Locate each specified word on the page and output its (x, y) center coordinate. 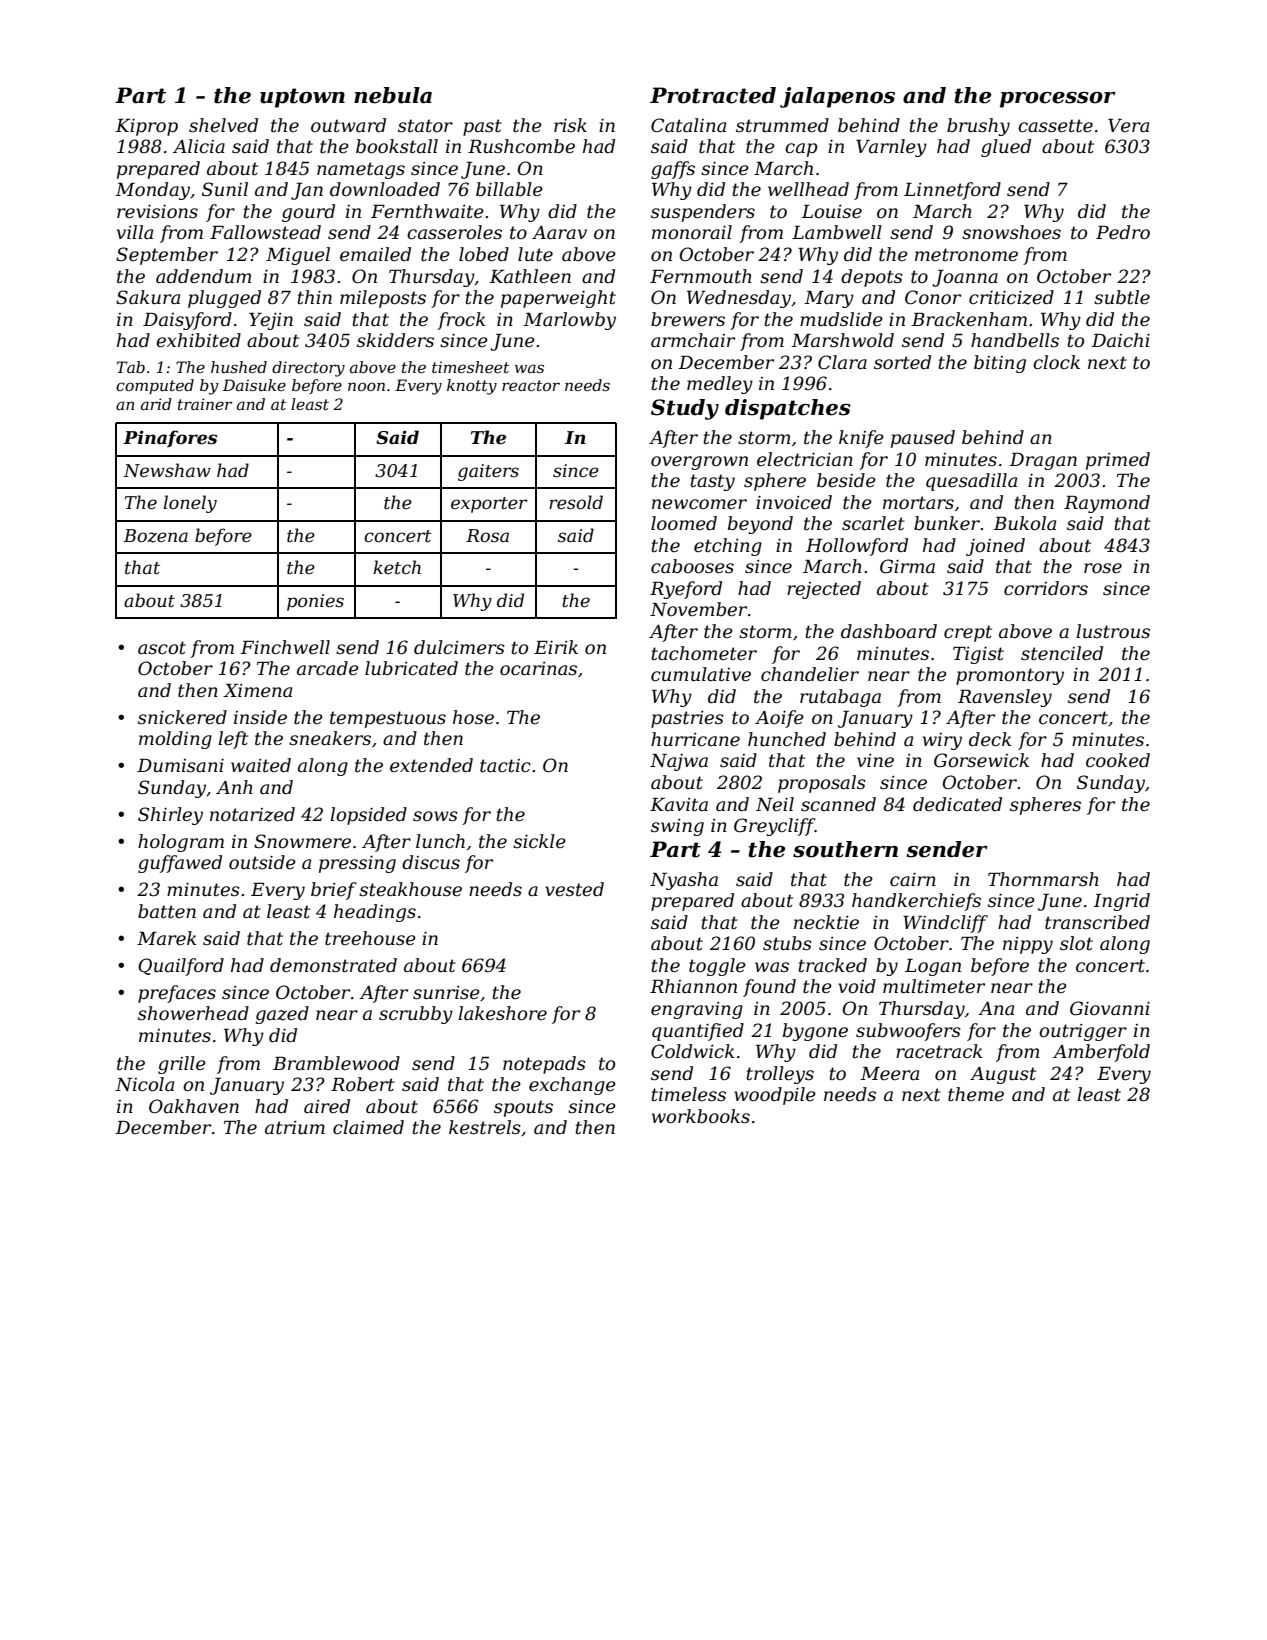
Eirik (556, 647)
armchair (693, 340)
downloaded (385, 189)
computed (155, 386)
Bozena (156, 536)
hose (473, 717)
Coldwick (693, 1051)
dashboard (889, 631)
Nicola (144, 1084)
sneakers (330, 738)
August (1003, 1075)
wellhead (808, 189)
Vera (1128, 126)
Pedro (1123, 232)
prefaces (177, 994)
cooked (1118, 760)
